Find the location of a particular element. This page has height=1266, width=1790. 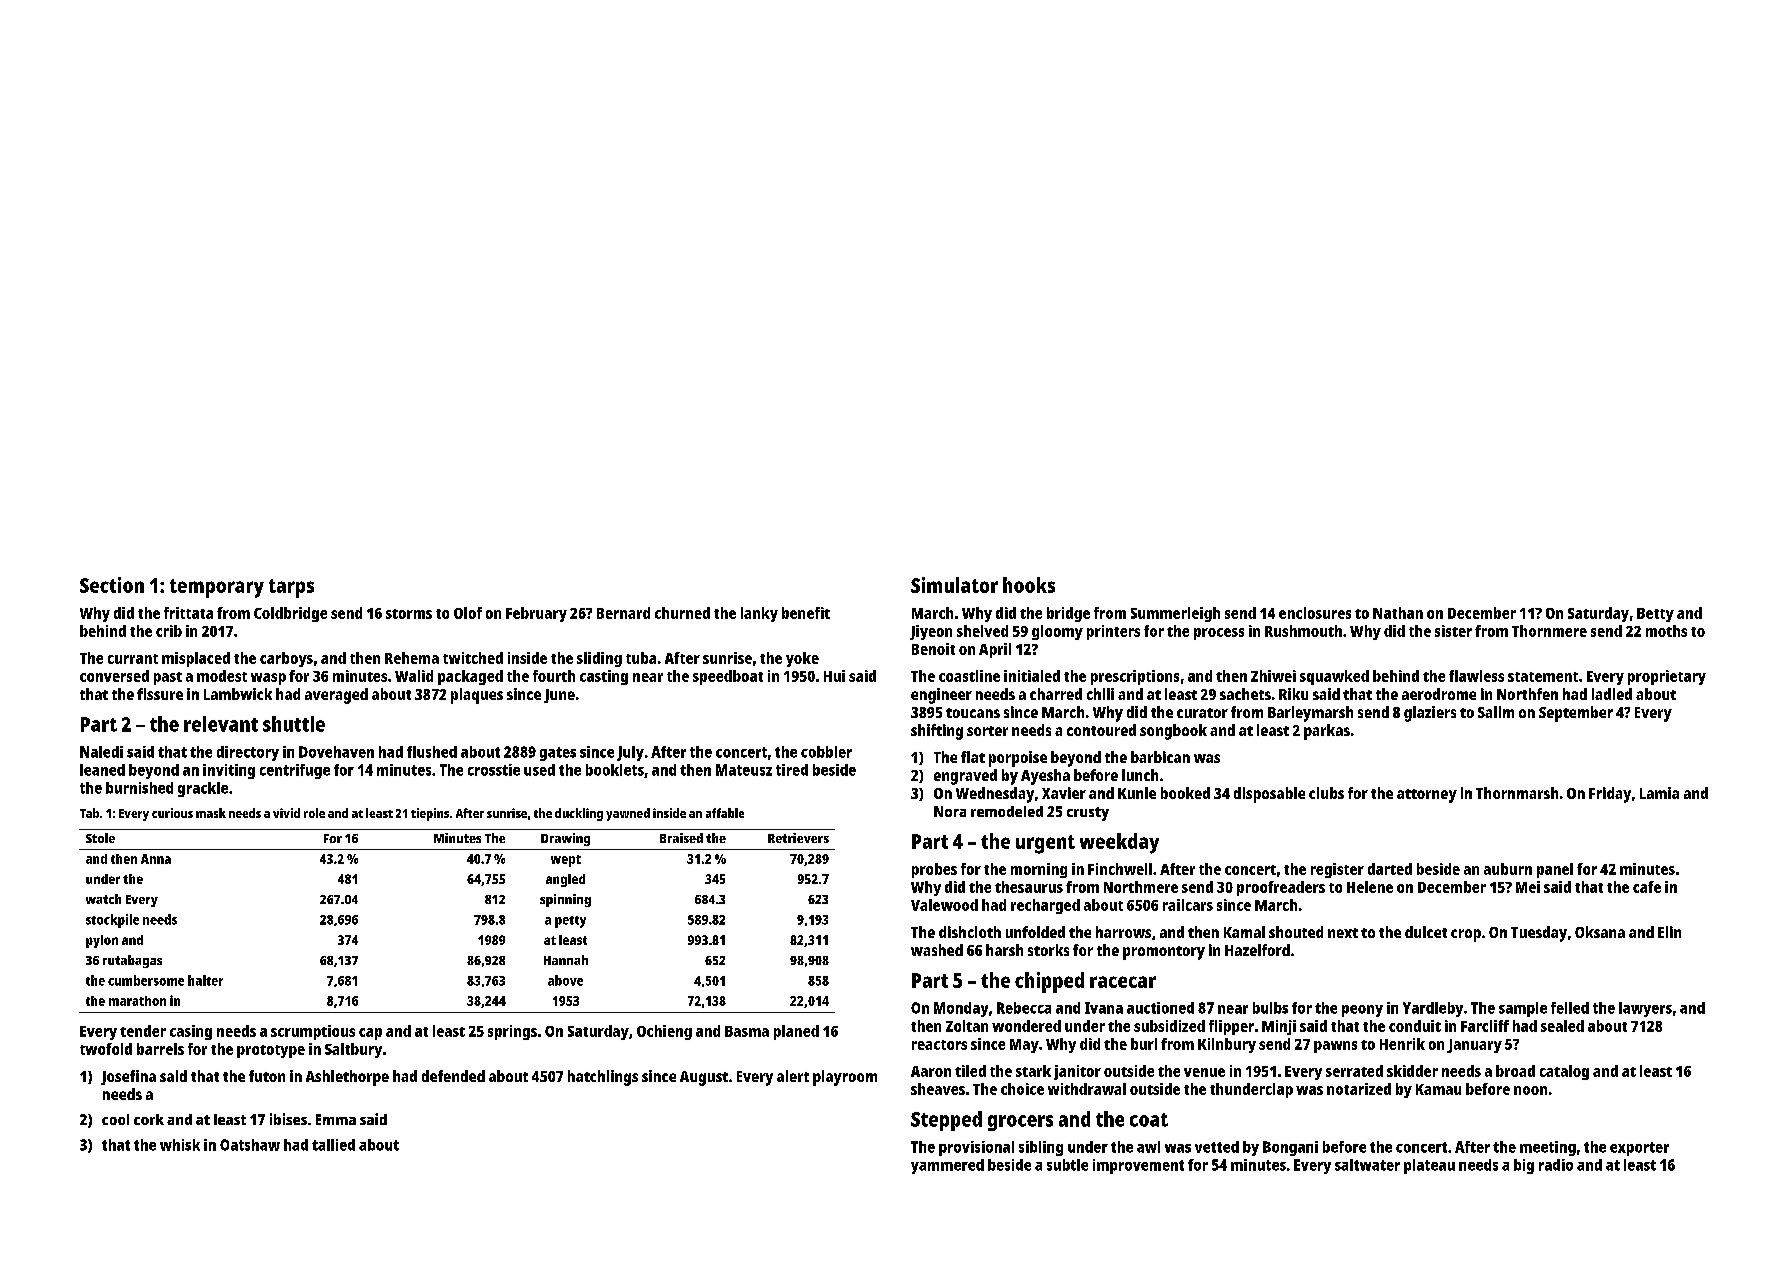

Simulator is located at coordinates (954, 585).
